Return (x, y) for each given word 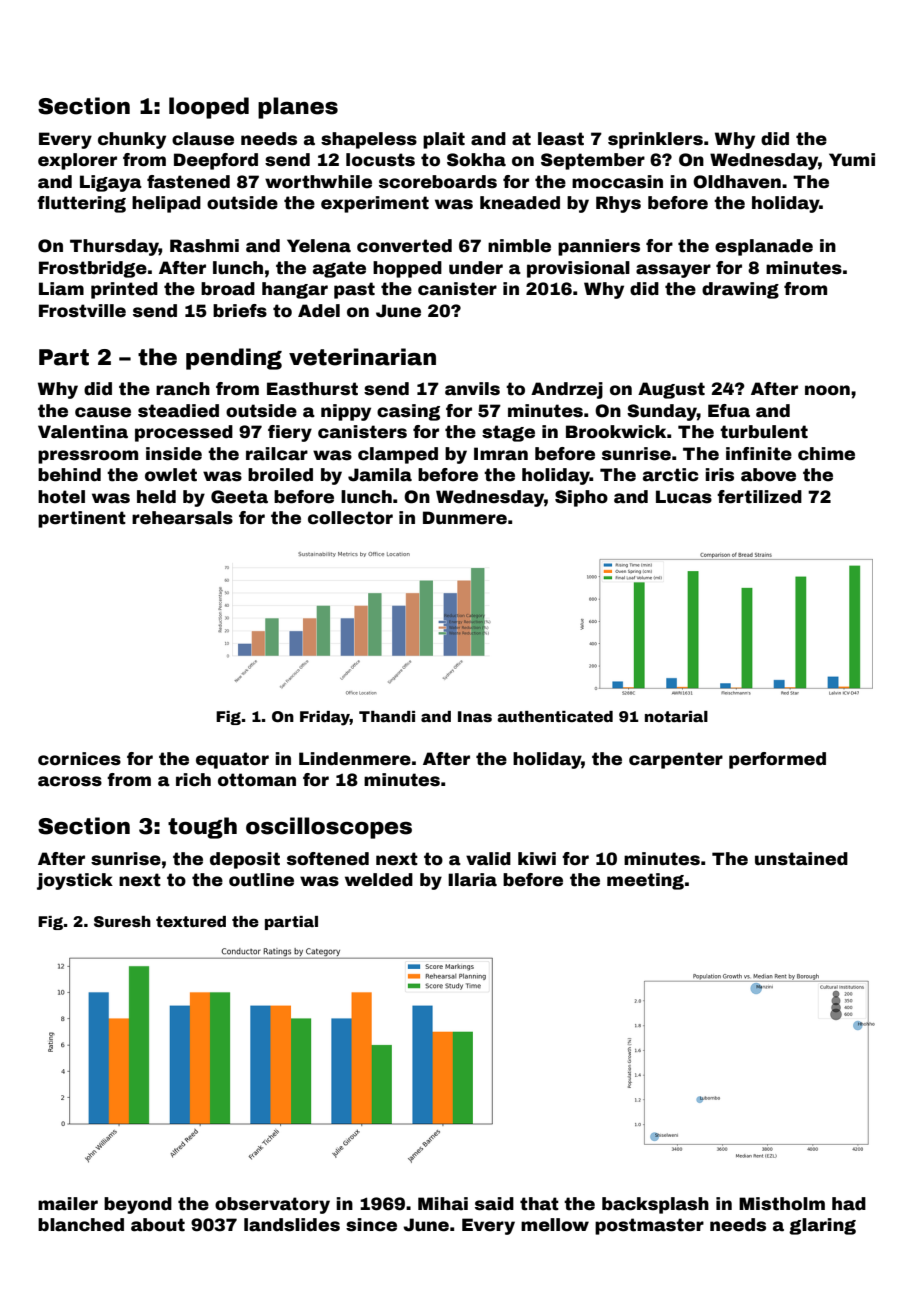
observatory (272, 1205)
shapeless (369, 140)
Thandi (387, 716)
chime (826, 454)
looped (209, 108)
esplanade (764, 247)
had (849, 1204)
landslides (292, 1225)
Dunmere (465, 518)
